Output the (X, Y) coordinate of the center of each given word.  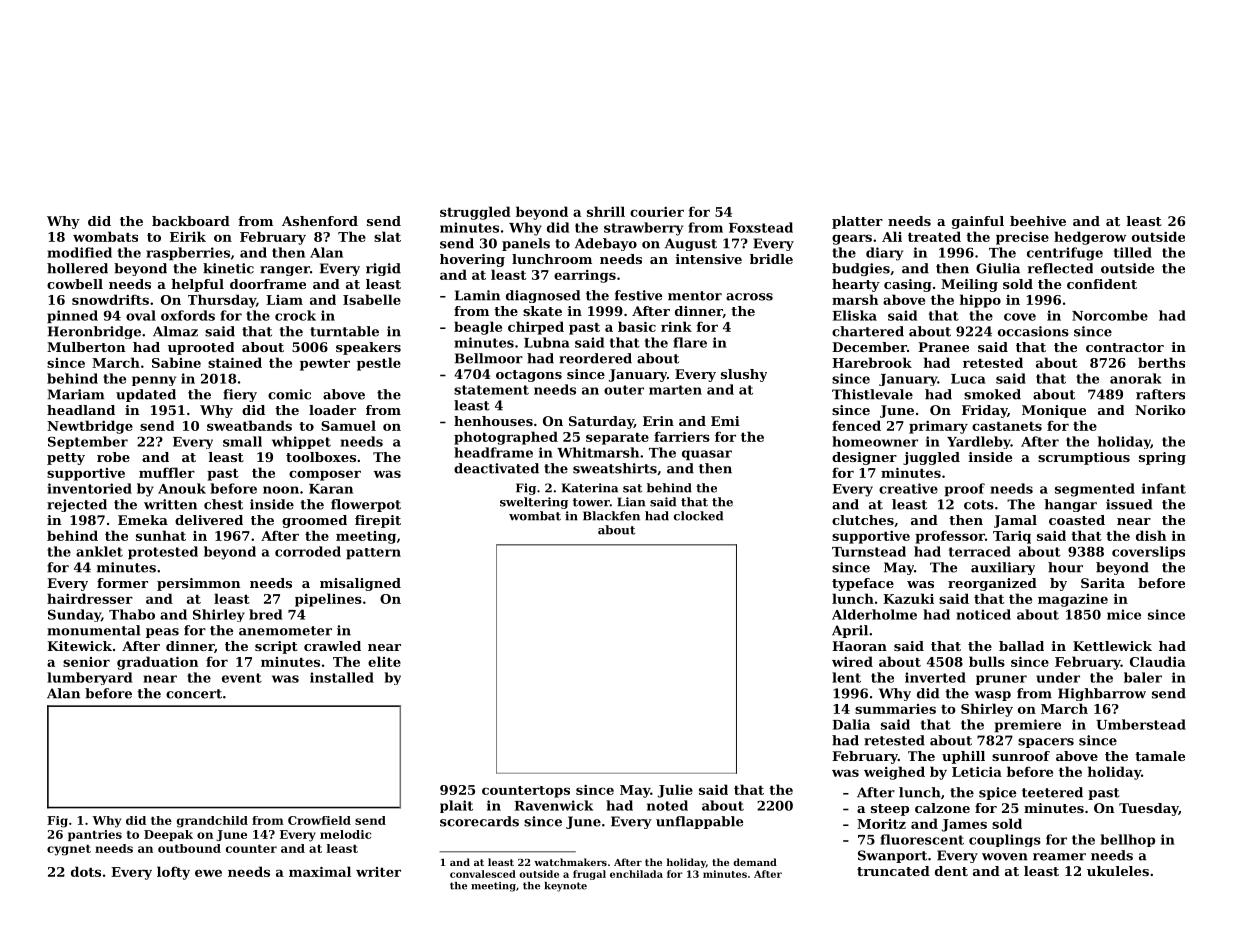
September (88, 442)
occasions (1033, 331)
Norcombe (1110, 315)
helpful (197, 285)
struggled (475, 213)
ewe (208, 873)
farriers (682, 436)
